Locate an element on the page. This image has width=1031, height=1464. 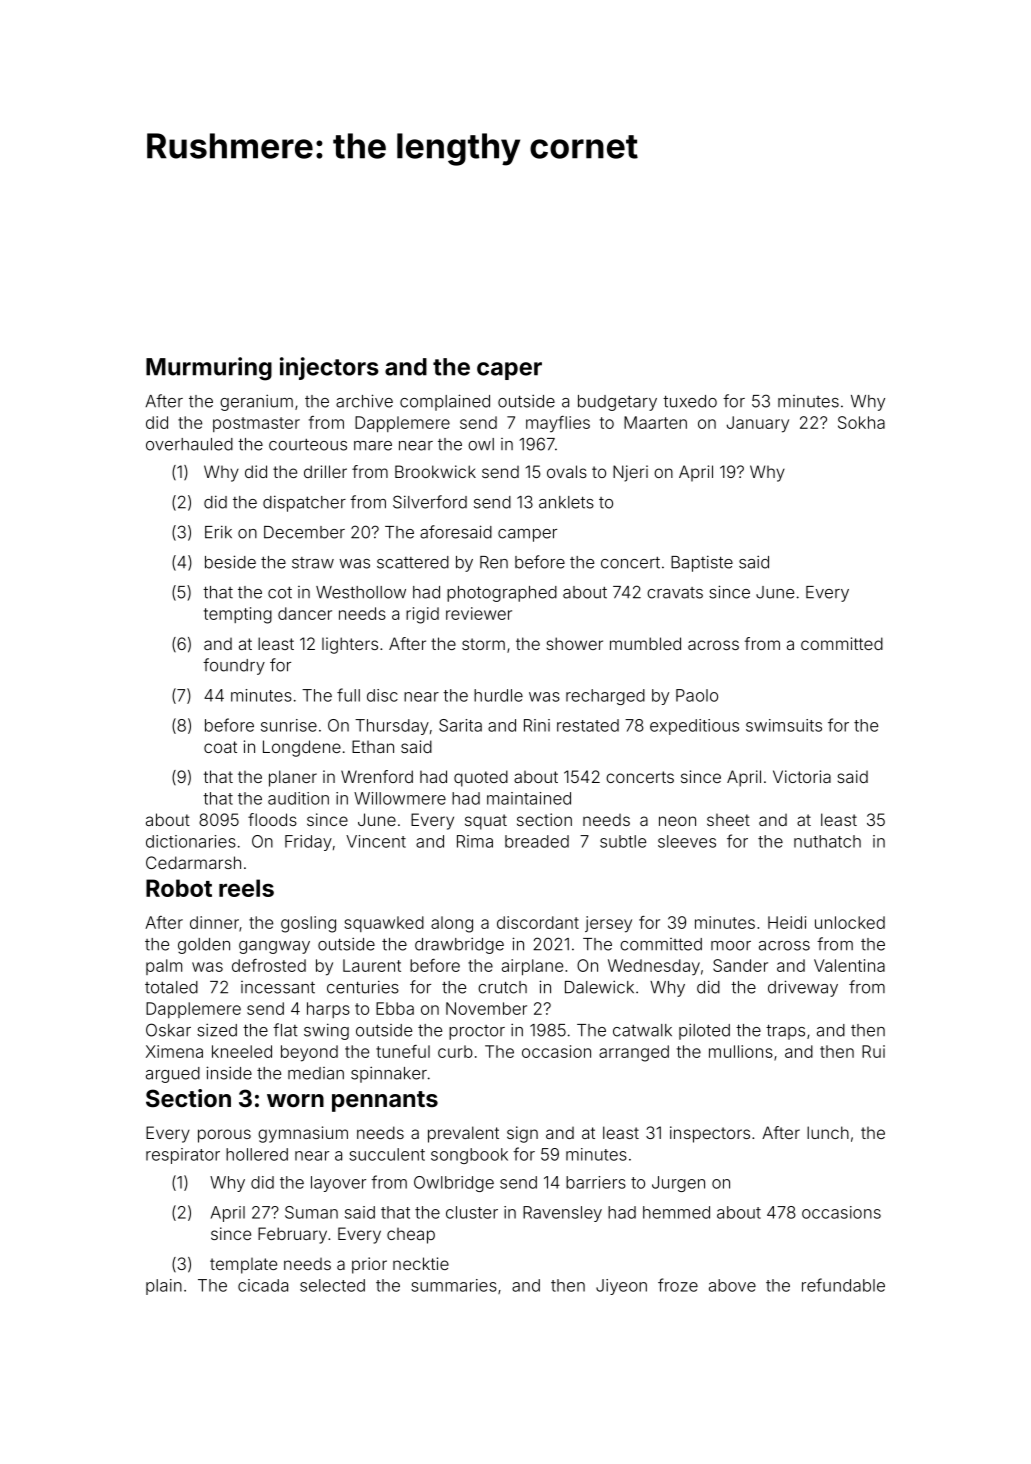
Murmuring is located at coordinates (209, 369).
